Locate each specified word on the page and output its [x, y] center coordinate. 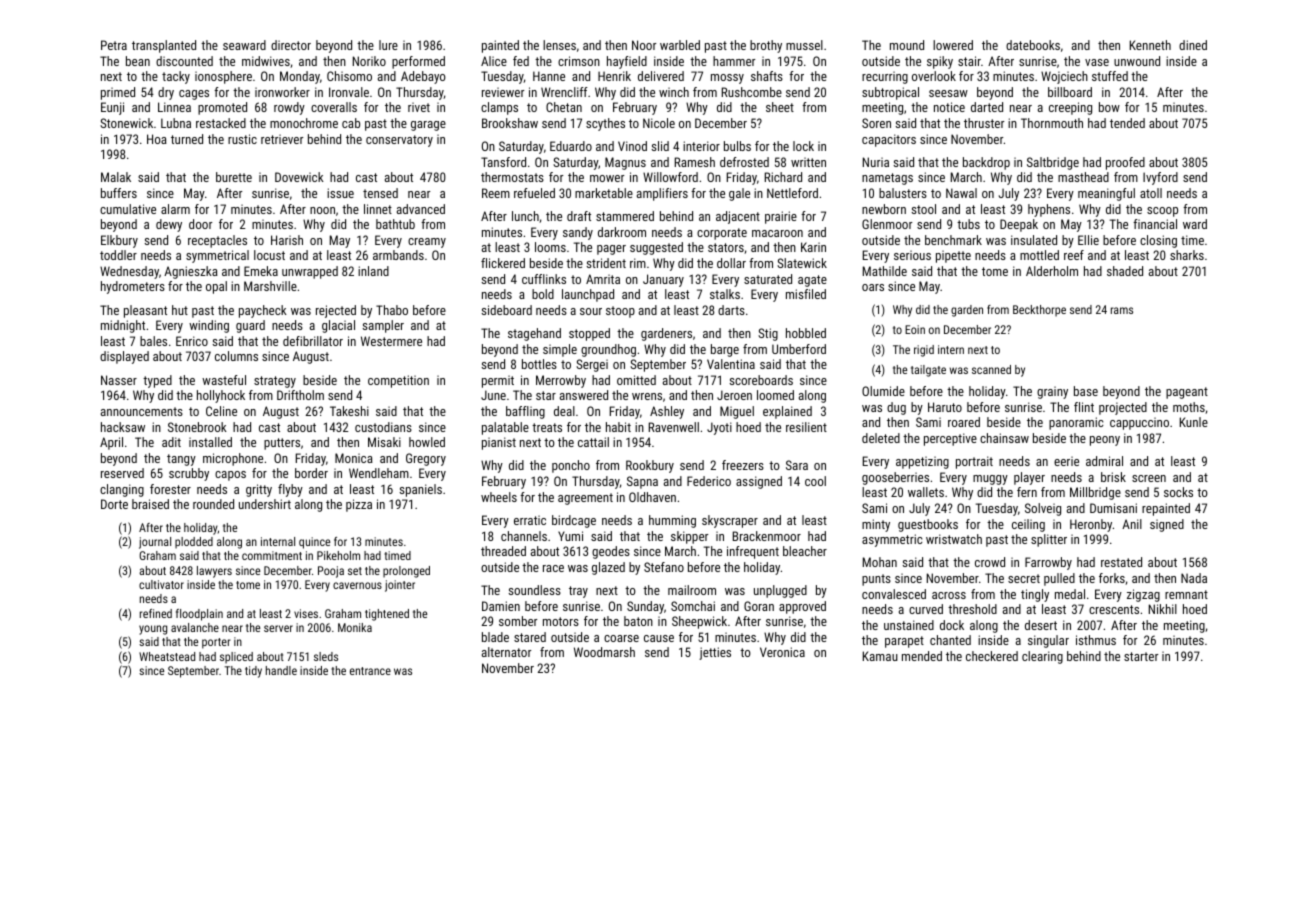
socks [1178, 492]
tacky [176, 77]
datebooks [1033, 45]
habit [618, 427]
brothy [766, 46]
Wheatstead [167, 656]
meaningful [1106, 194]
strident [606, 263]
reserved [122, 473]
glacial [338, 326]
